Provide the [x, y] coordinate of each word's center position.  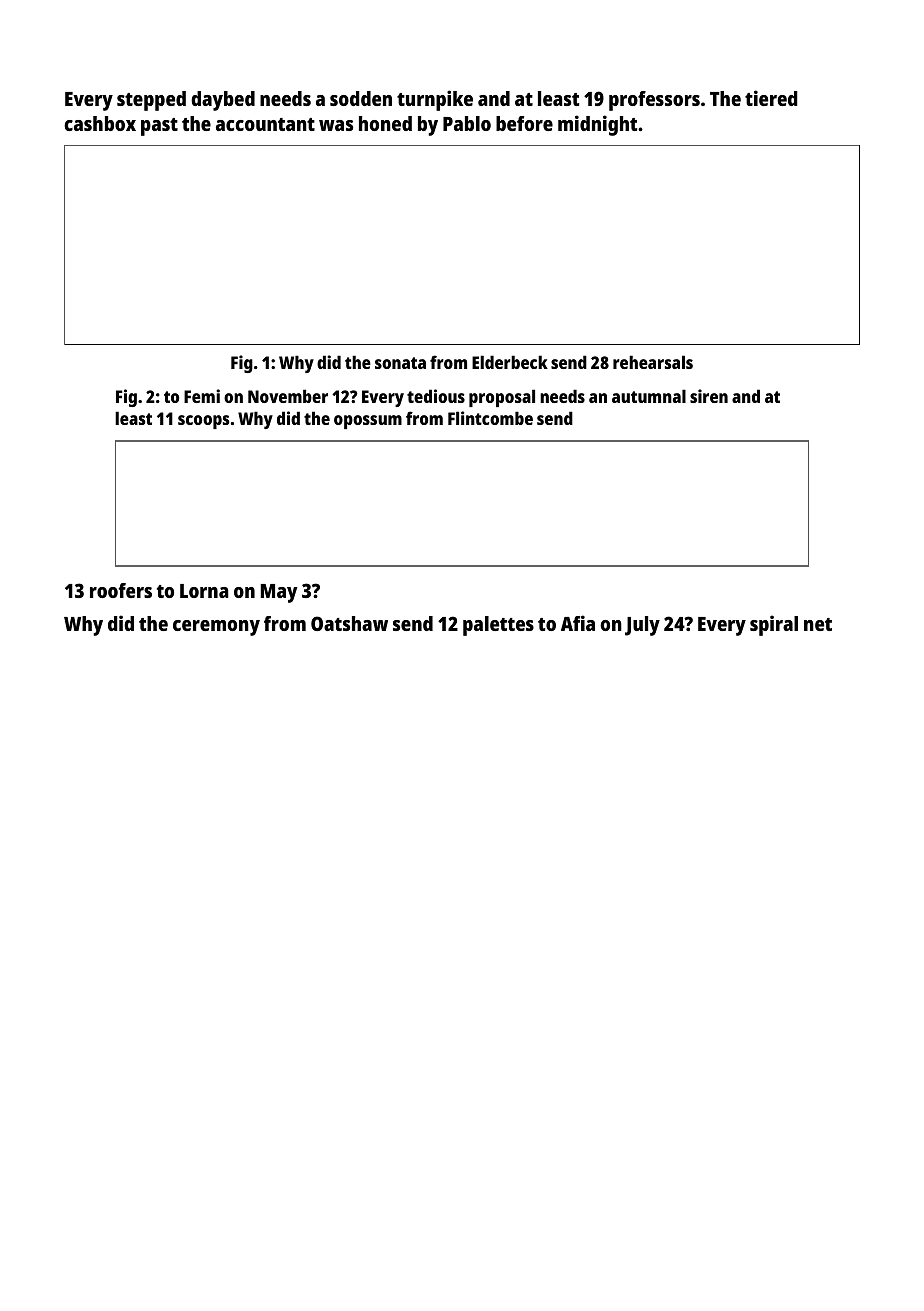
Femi [202, 396]
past [159, 127]
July [642, 626]
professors [654, 101]
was [336, 125]
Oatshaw [349, 623]
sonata [400, 363]
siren [709, 396]
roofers [121, 590]
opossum [368, 422]
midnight [597, 125]
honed [385, 123]
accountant [265, 124]
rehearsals [653, 362]
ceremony [216, 628]
